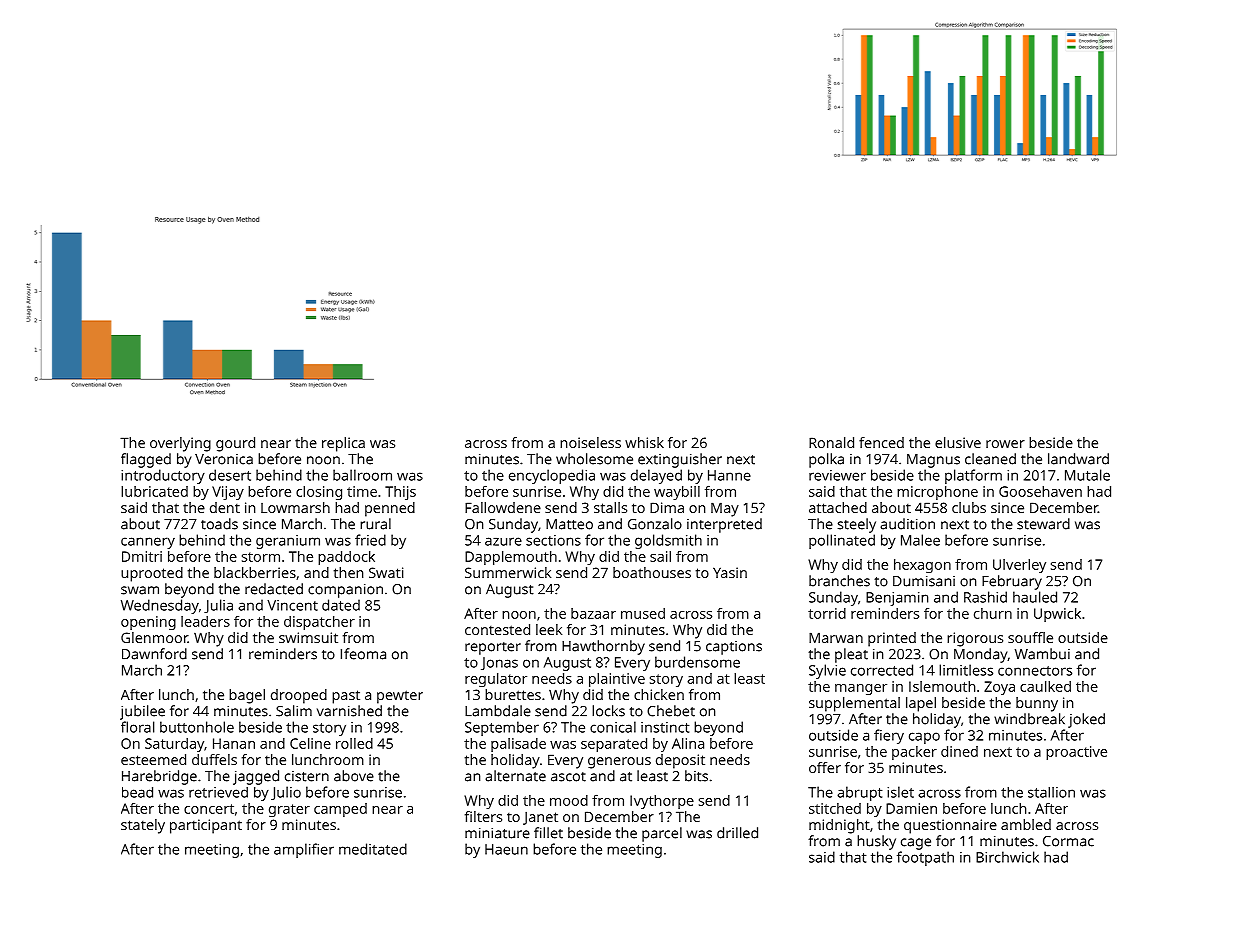  What do you see at coordinates (837, 475) in the screenshot?
I see `reviewer` at bounding box center [837, 475].
